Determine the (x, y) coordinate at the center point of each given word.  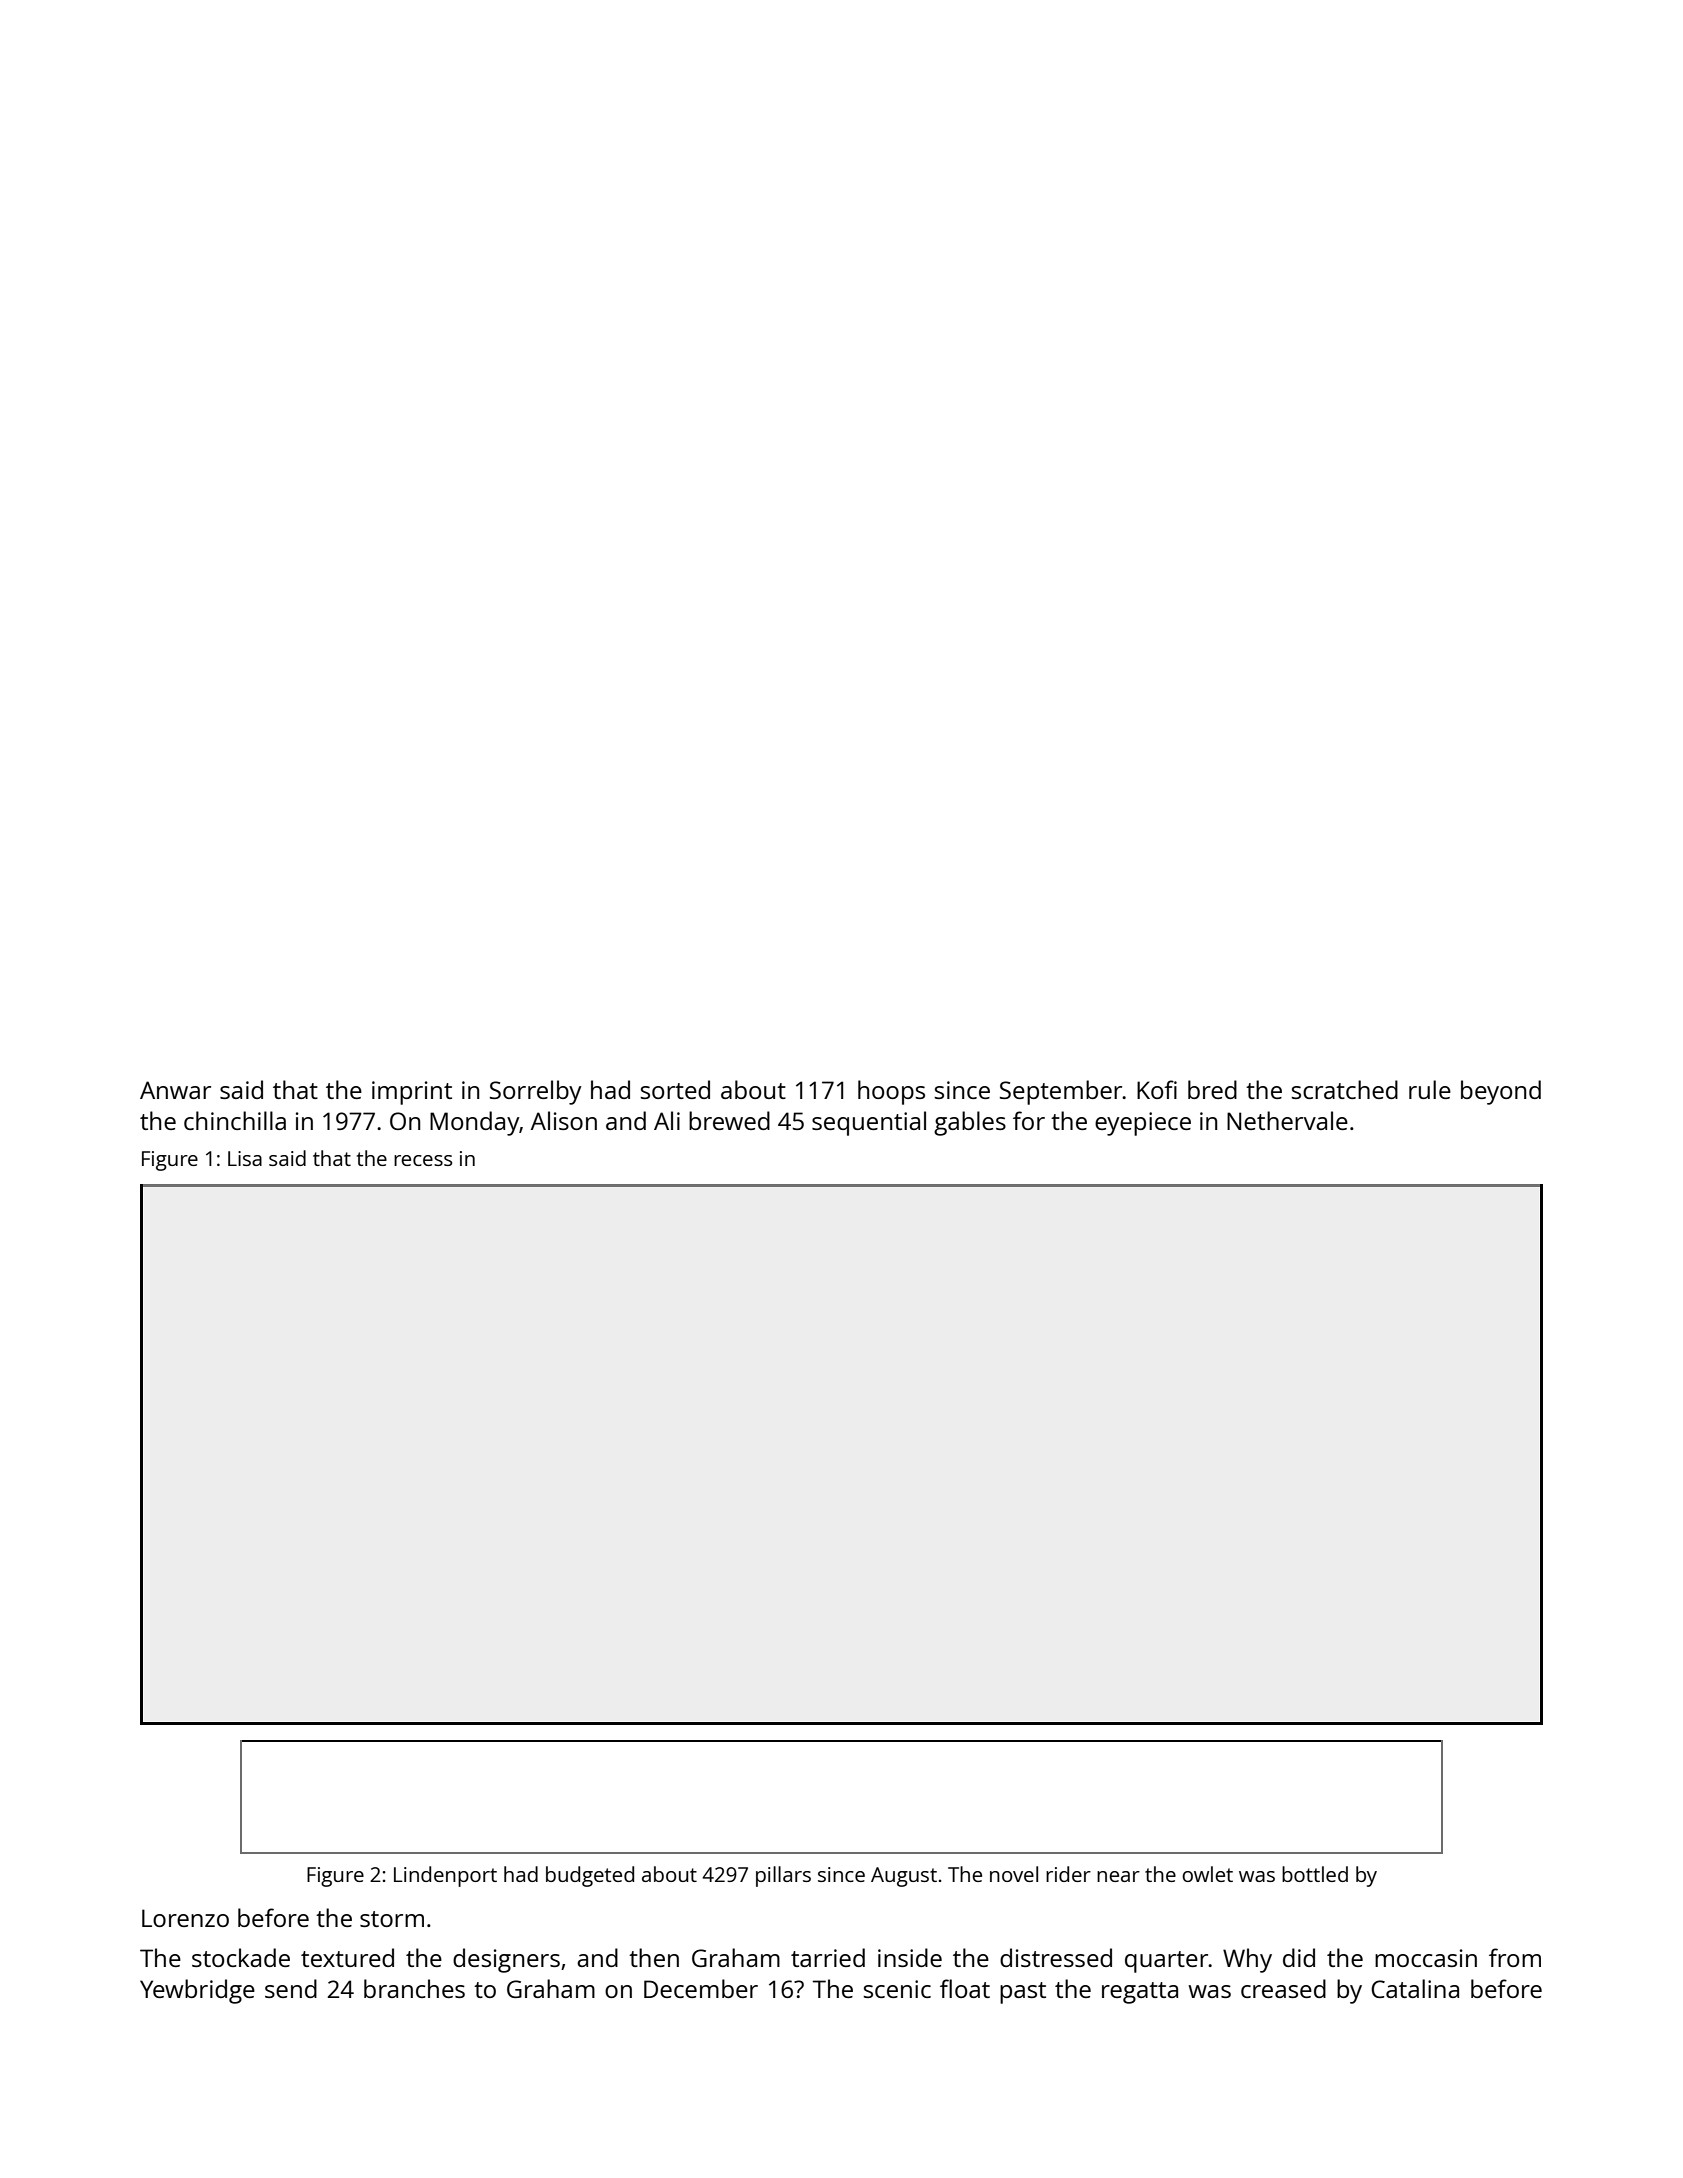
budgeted (590, 1876)
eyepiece (1143, 1124)
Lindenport (445, 1876)
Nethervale (1287, 1120)
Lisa (245, 1158)
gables (970, 1123)
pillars (783, 1876)
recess (423, 1160)
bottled (1315, 1874)
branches (414, 1988)
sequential (869, 1123)
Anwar (175, 1090)
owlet (1207, 1874)
